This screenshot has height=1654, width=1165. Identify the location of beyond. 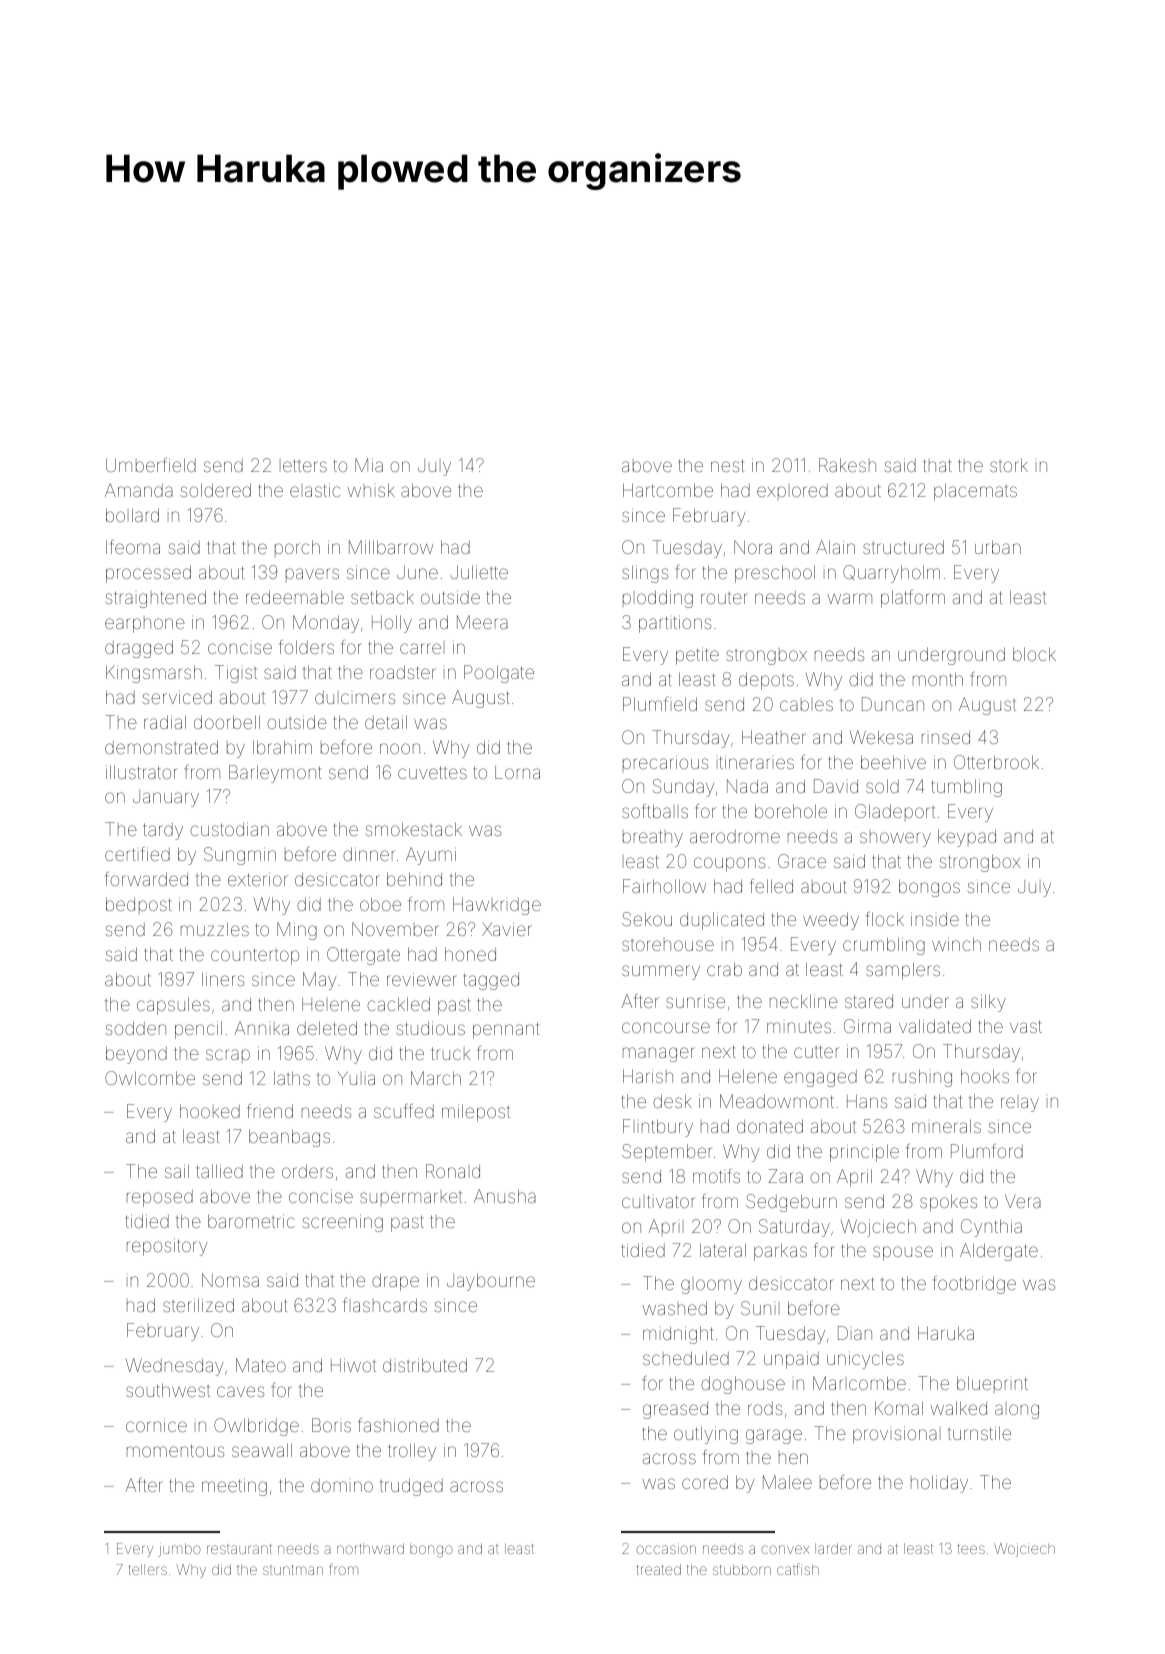
(136, 1055).
